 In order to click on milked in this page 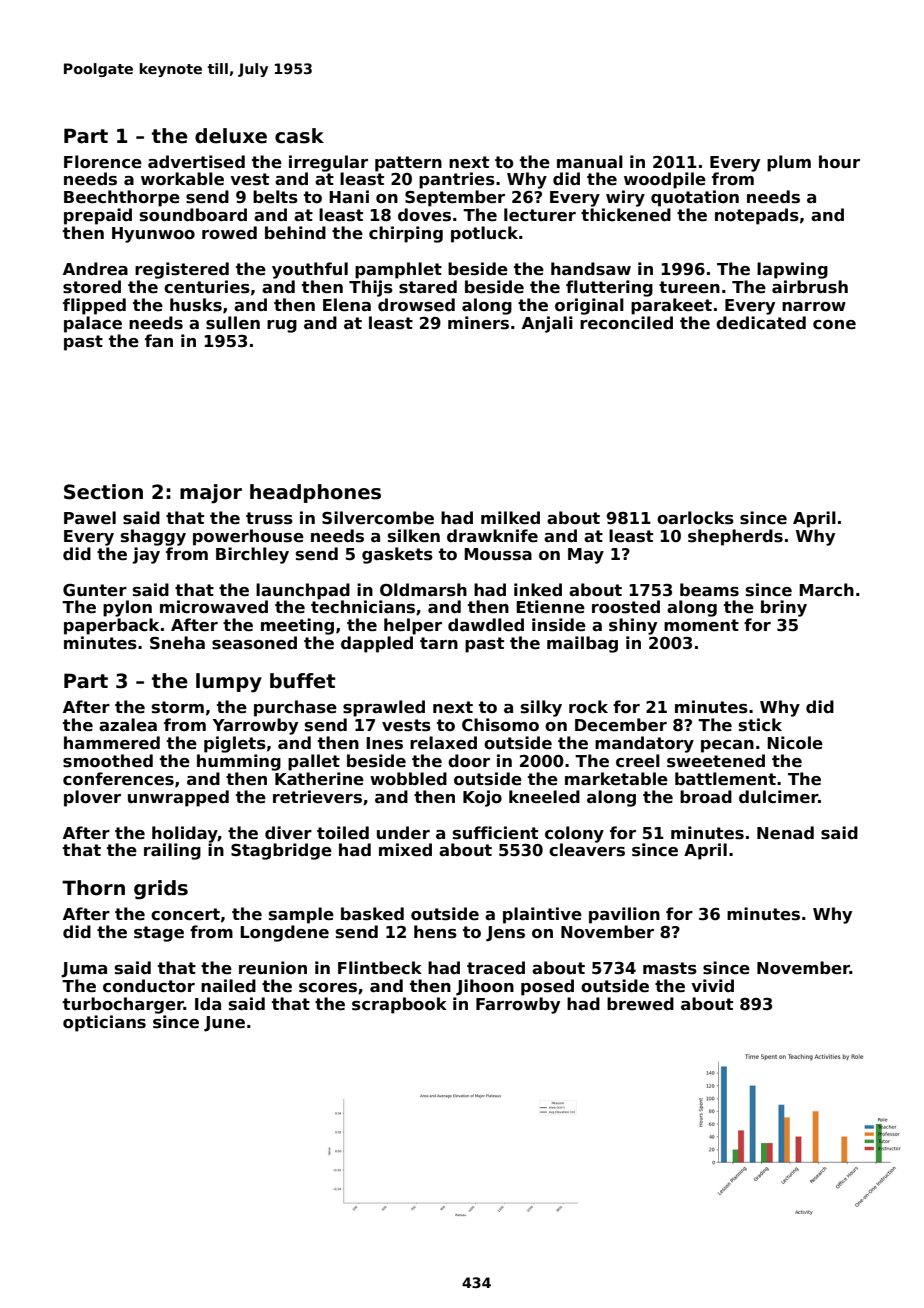, I will do `click(510, 518)`.
